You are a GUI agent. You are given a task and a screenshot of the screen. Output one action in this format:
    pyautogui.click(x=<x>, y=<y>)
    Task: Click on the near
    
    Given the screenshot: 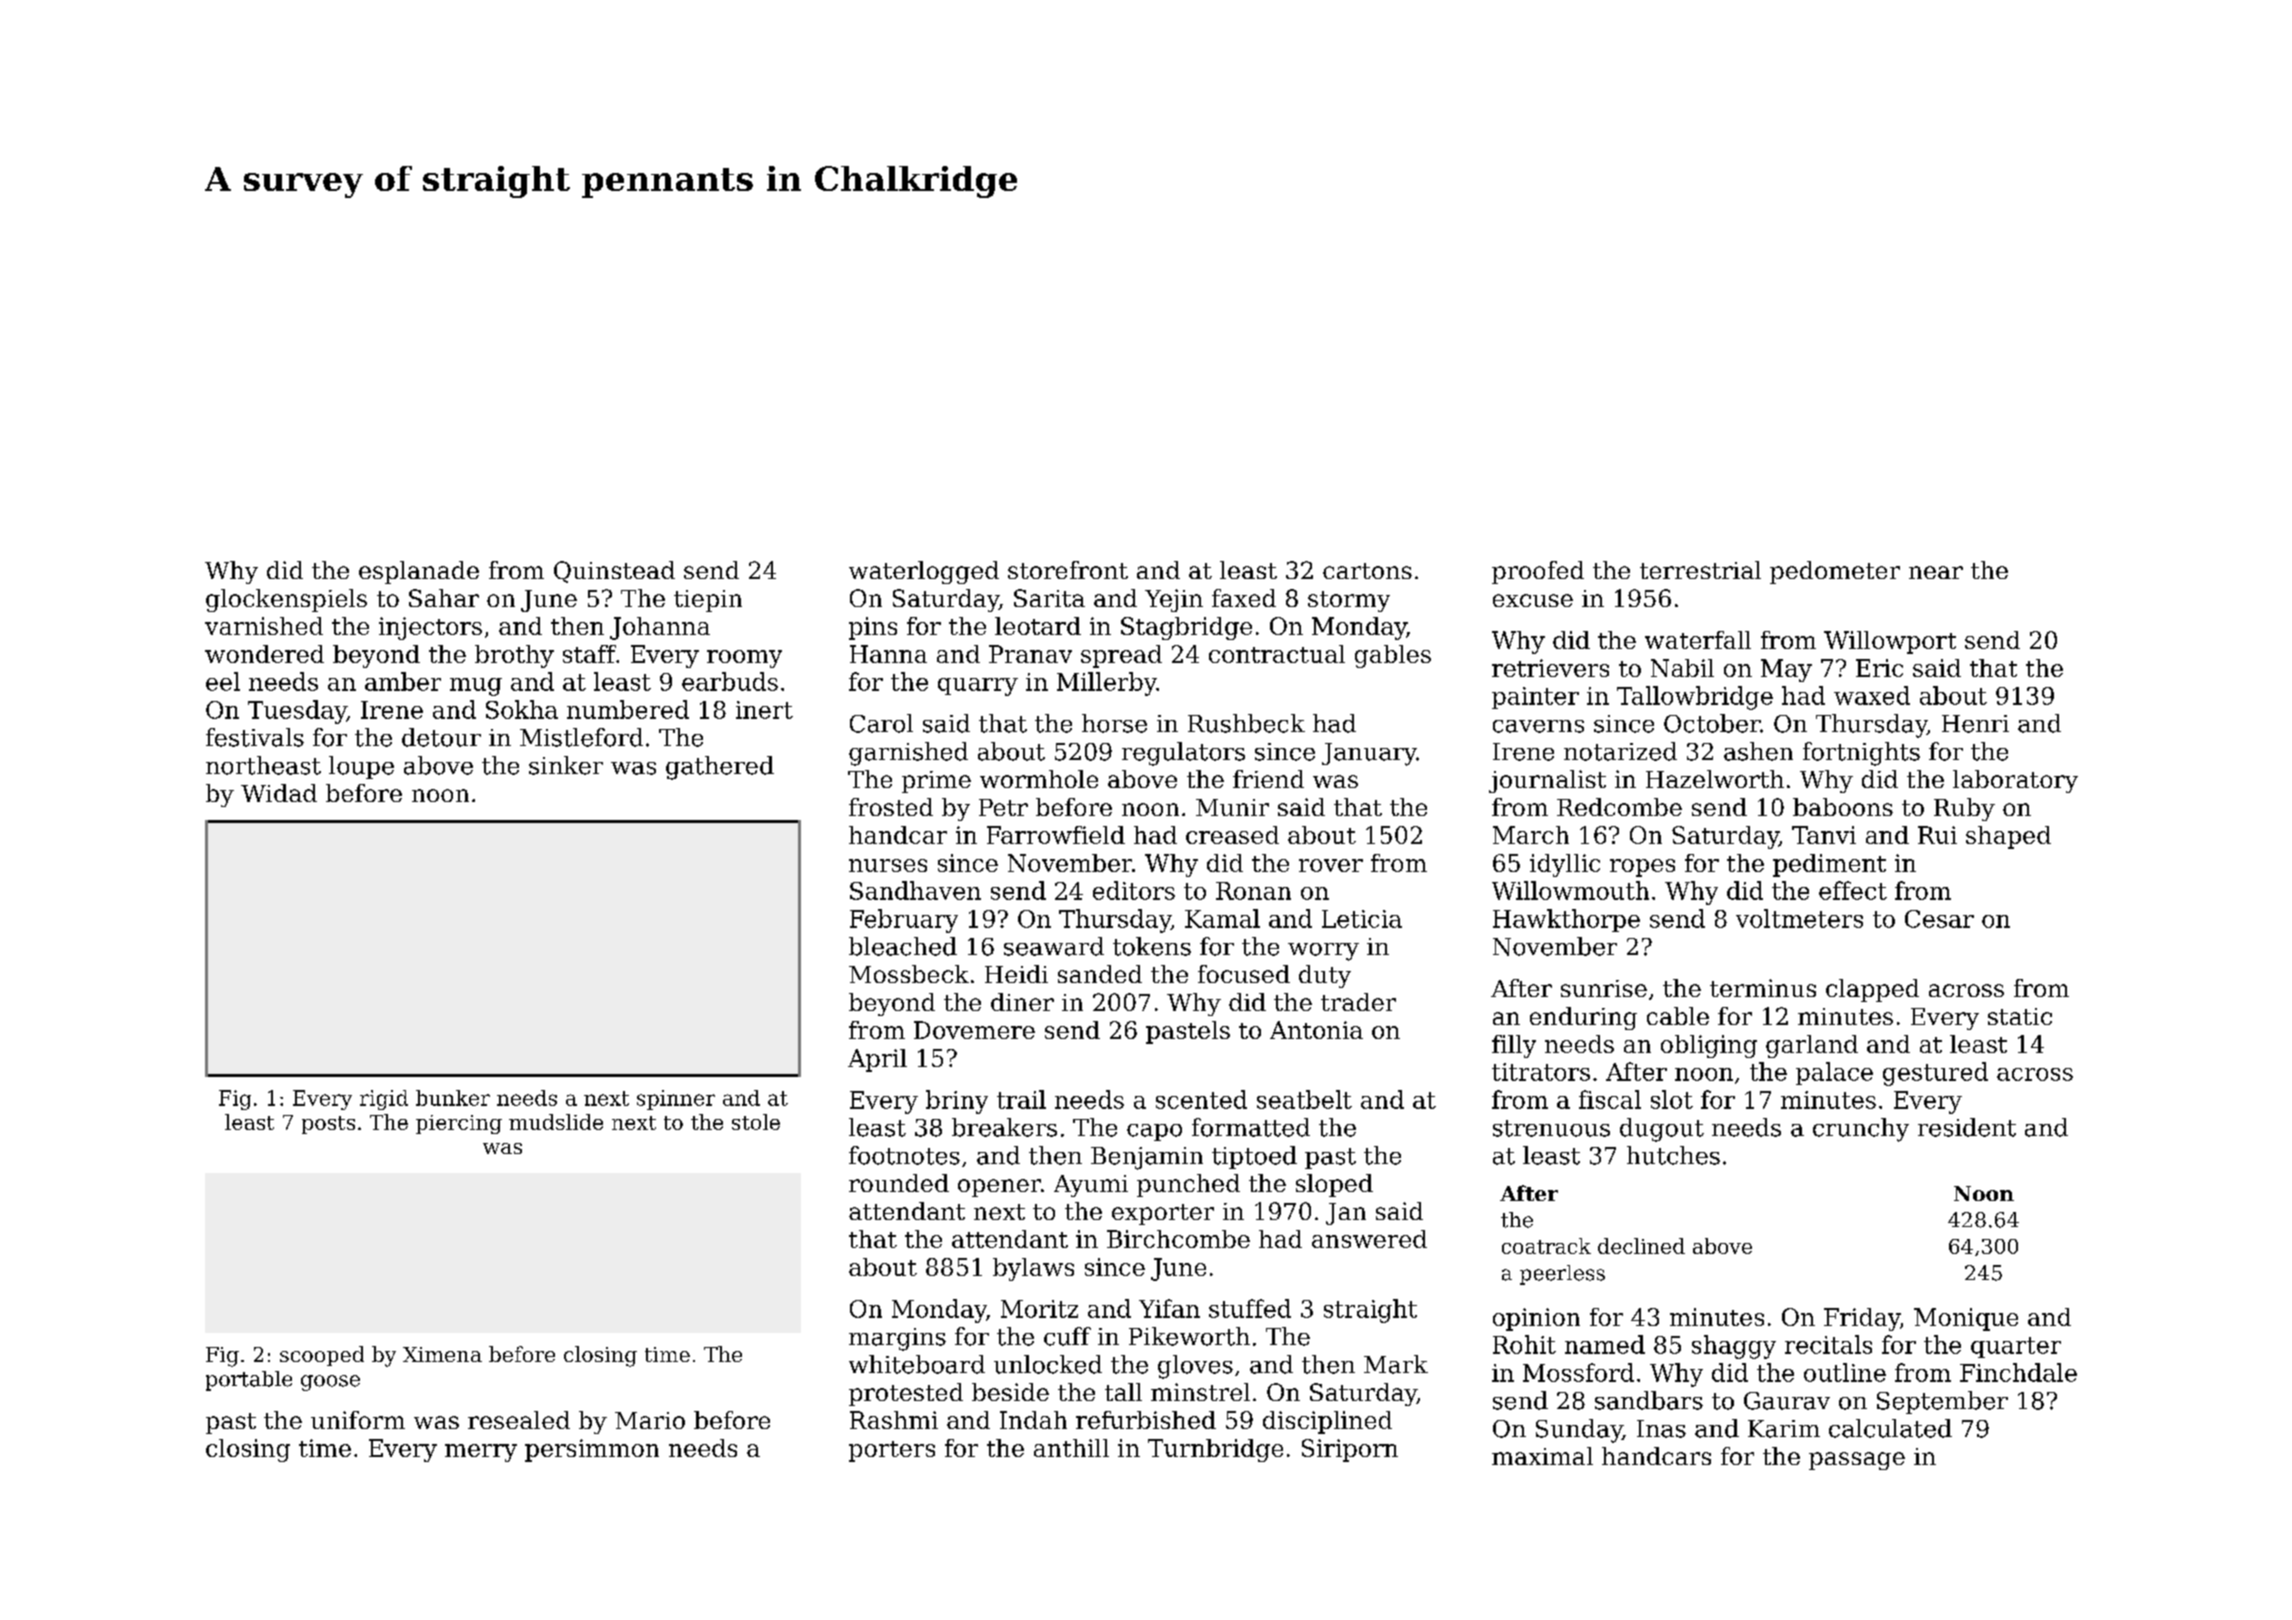 What is the action you would take?
    pyautogui.click(x=1936, y=572)
